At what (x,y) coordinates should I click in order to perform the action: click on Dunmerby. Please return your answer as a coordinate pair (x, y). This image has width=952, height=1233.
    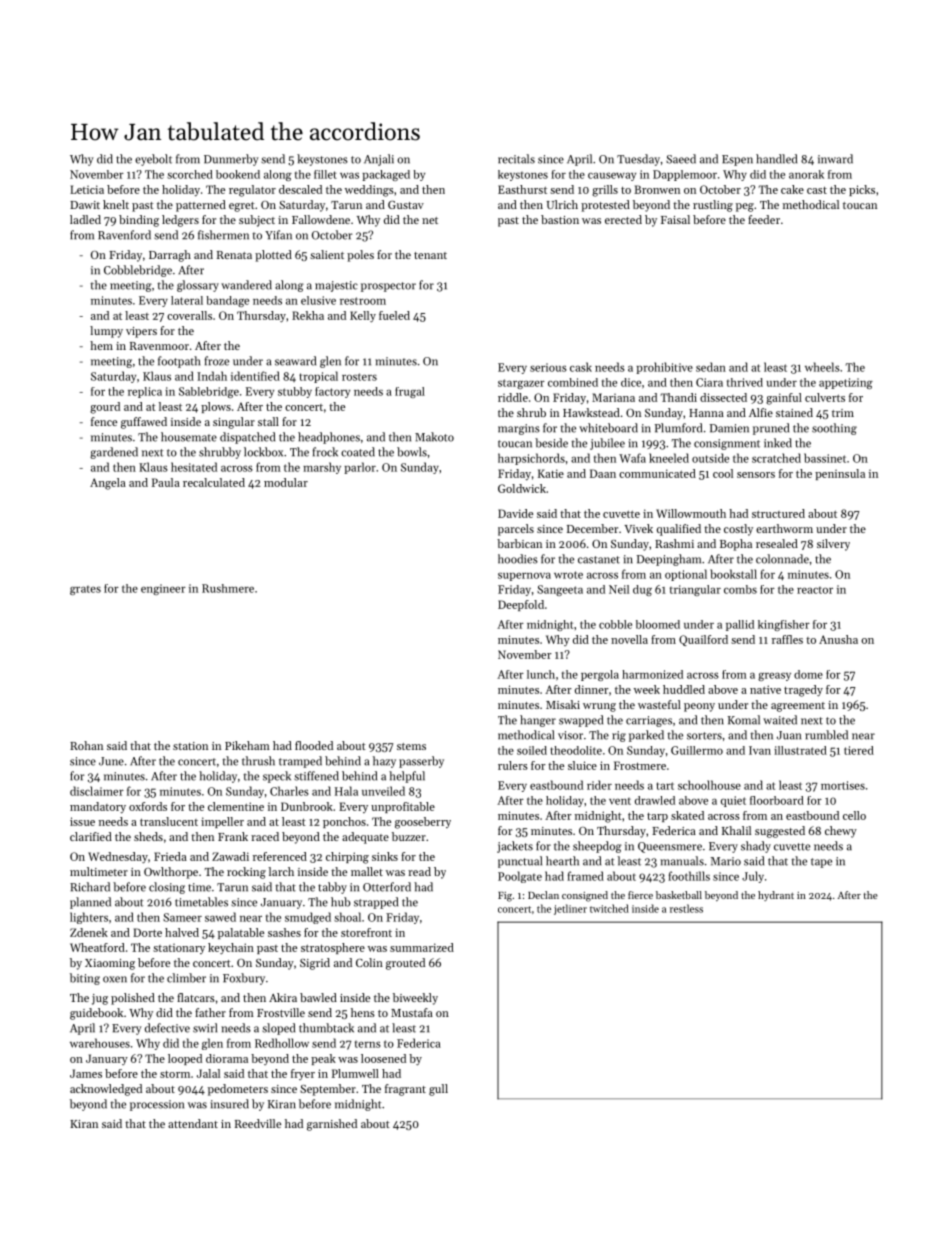
    Looking at the image, I should click on (231, 160).
